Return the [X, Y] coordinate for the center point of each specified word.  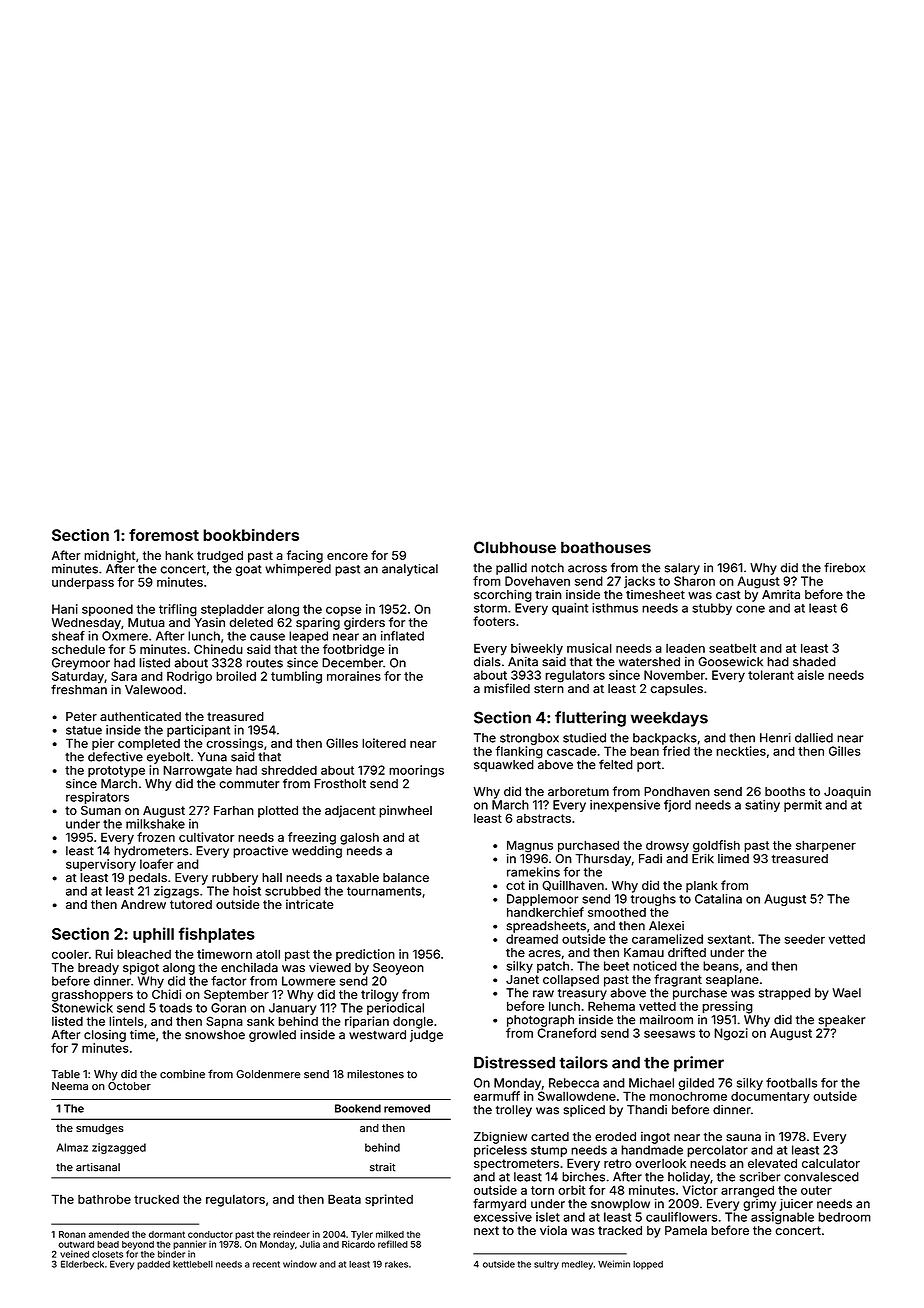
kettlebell [193, 1264]
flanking [519, 752]
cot [515, 885]
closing [105, 1036]
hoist [247, 891]
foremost [164, 535]
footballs [791, 1083]
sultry [546, 1265]
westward [377, 1035]
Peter [81, 716]
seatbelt [733, 648]
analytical [410, 570]
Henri [775, 738]
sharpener [826, 846]
